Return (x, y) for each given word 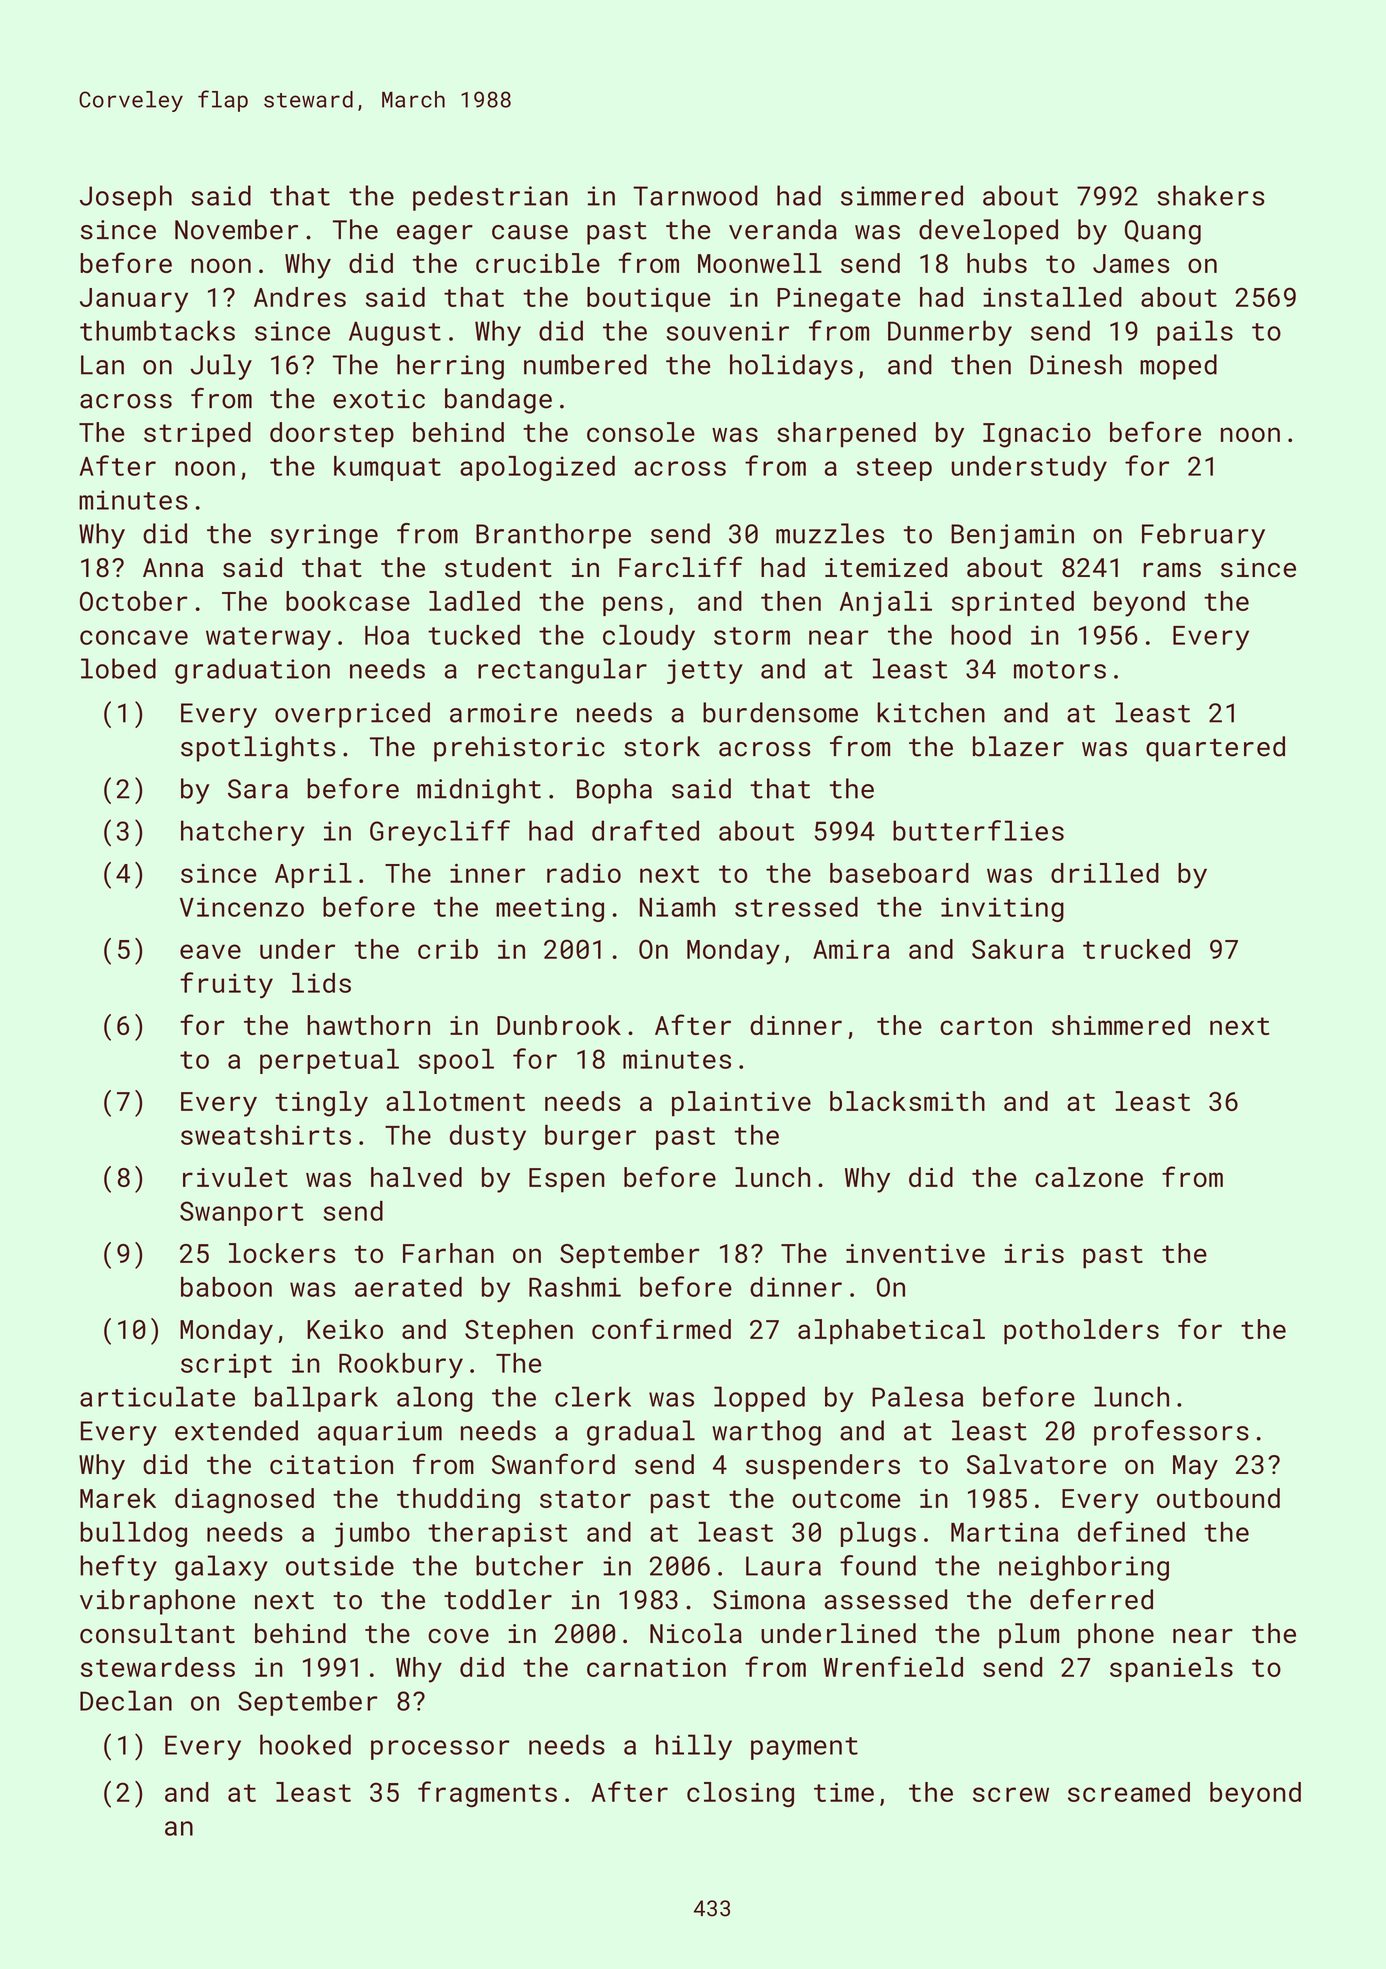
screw (1011, 1794)
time (844, 1792)
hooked (305, 1744)
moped (1178, 367)
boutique (649, 299)
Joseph (126, 198)
